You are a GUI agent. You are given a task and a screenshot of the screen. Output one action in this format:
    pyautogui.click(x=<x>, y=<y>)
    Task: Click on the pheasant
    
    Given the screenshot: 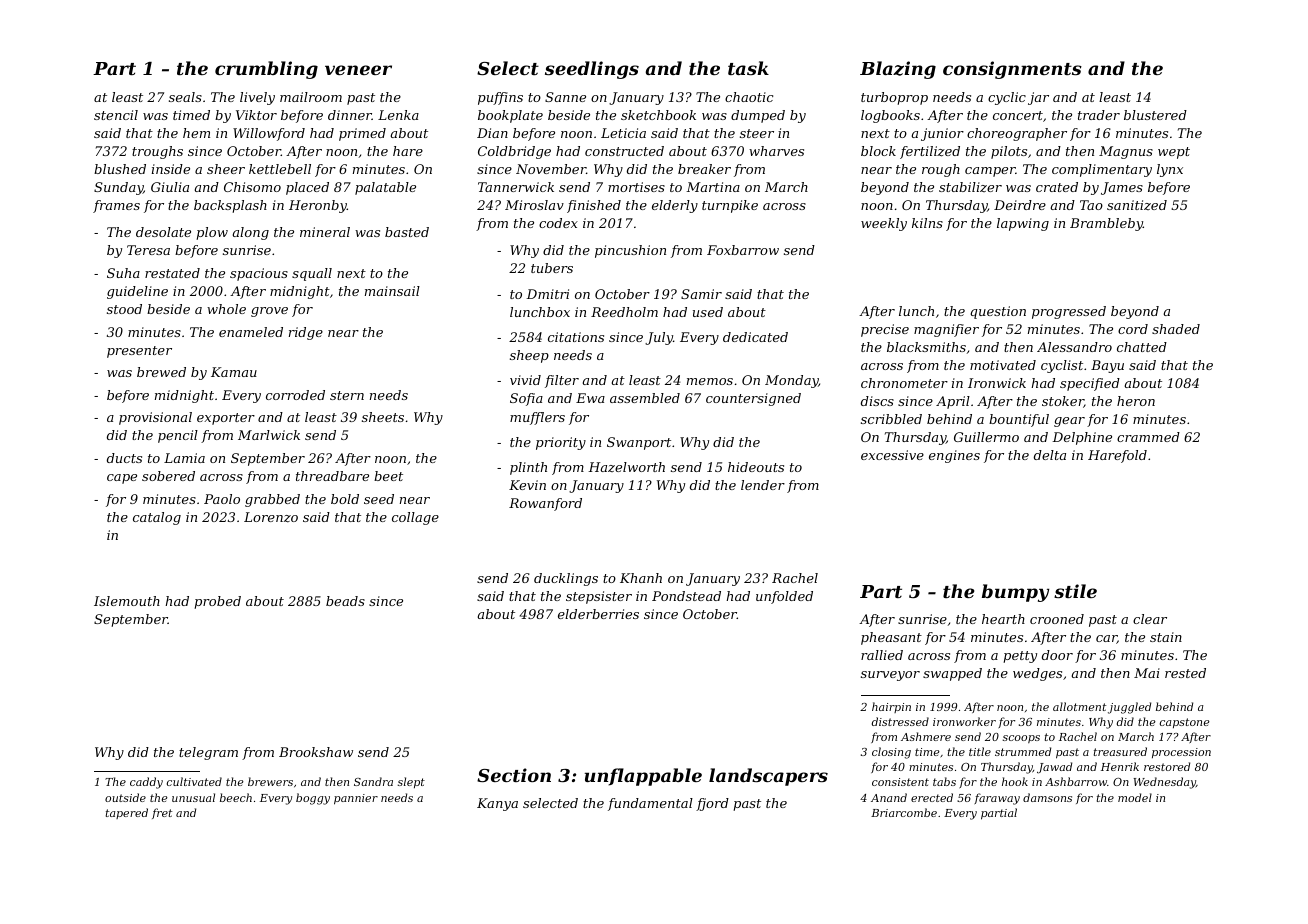 What is the action you would take?
    pyautogui.click(x=891, y=638)
